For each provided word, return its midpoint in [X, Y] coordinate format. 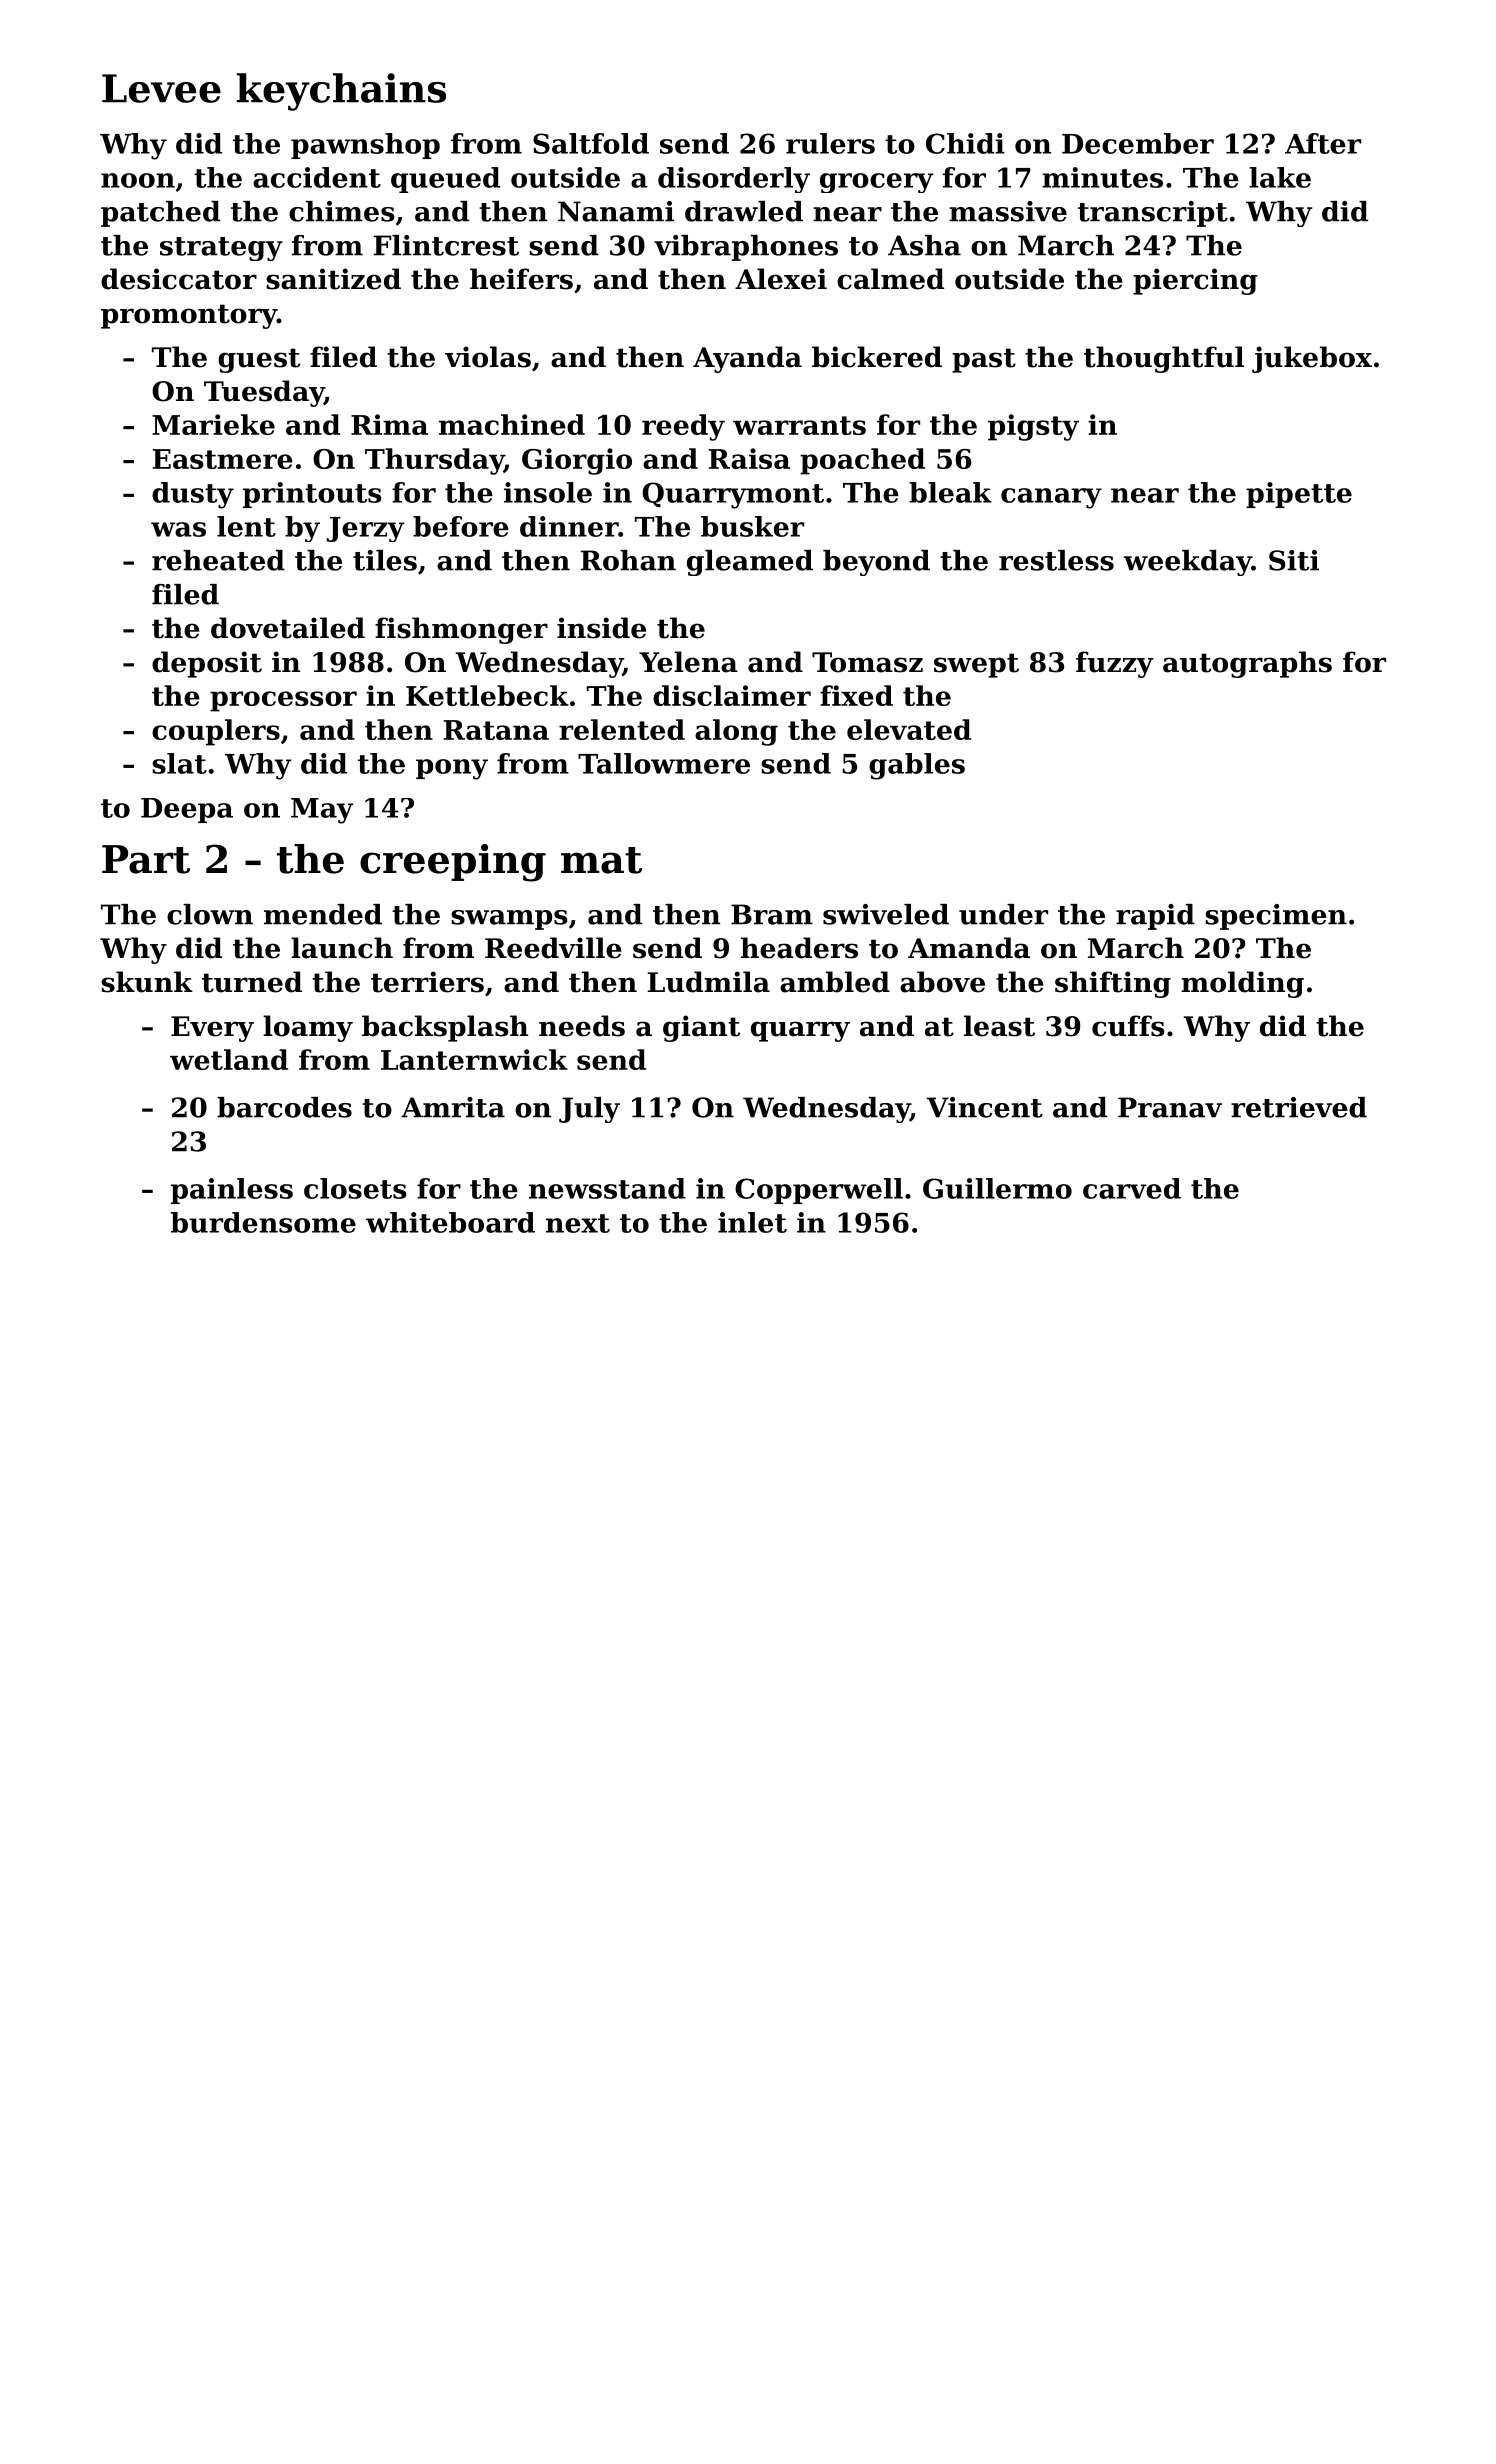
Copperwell [819, 1191]
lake [1280, 177]
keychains [341, 92]
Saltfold [591, 143]
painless [232, 1191]
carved [1132, 1188]
